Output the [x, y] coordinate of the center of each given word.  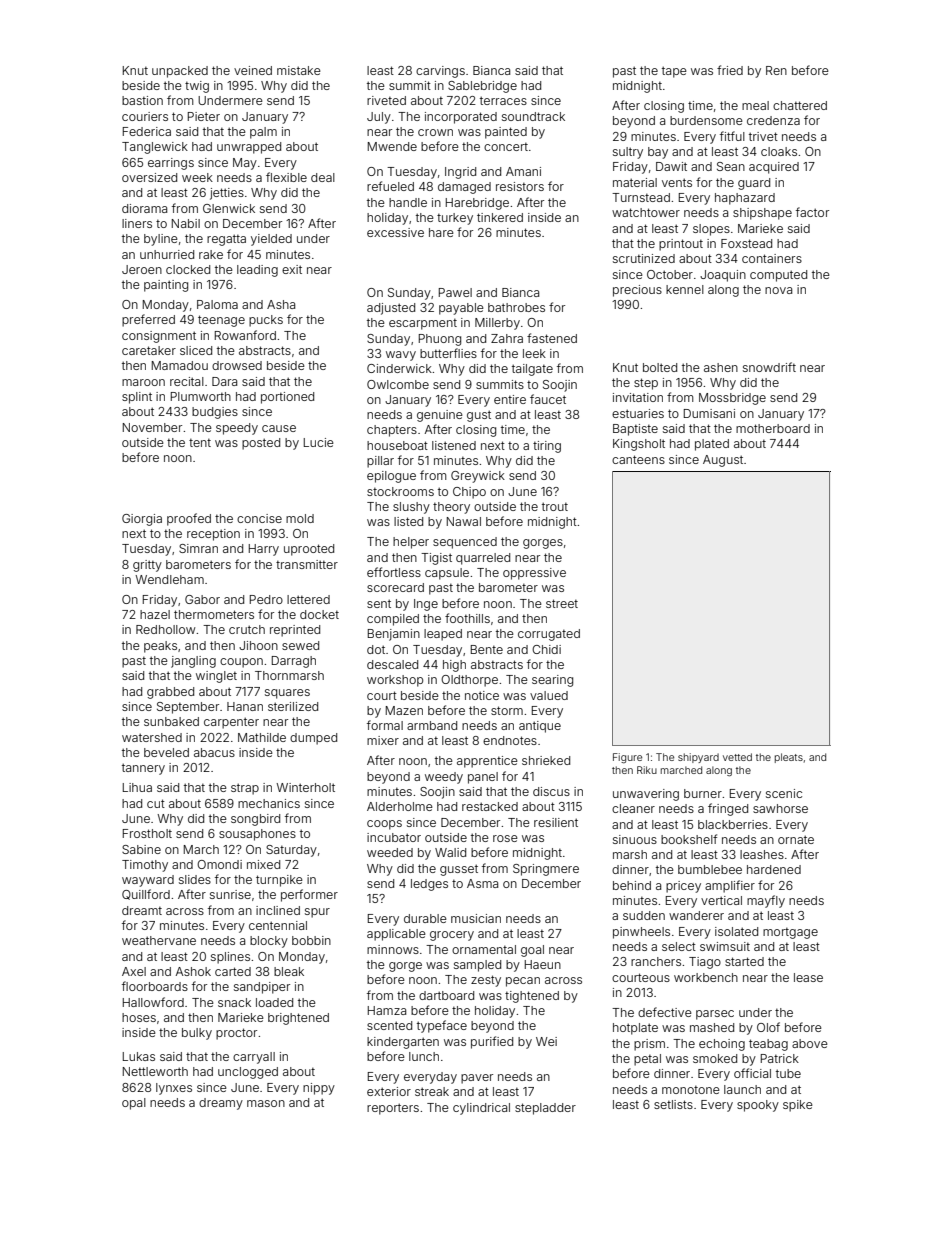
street [562, 603]
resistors [520, 186]
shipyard [698, 758]
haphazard [745, 199]
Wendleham [169, 579]
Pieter [204, 116]
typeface [442, 1026]
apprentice [487, 762]
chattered [800, 105]
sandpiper [262, 988]
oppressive [534, 574]
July [379, 118]
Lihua [137, 787]
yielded [271, 240]
